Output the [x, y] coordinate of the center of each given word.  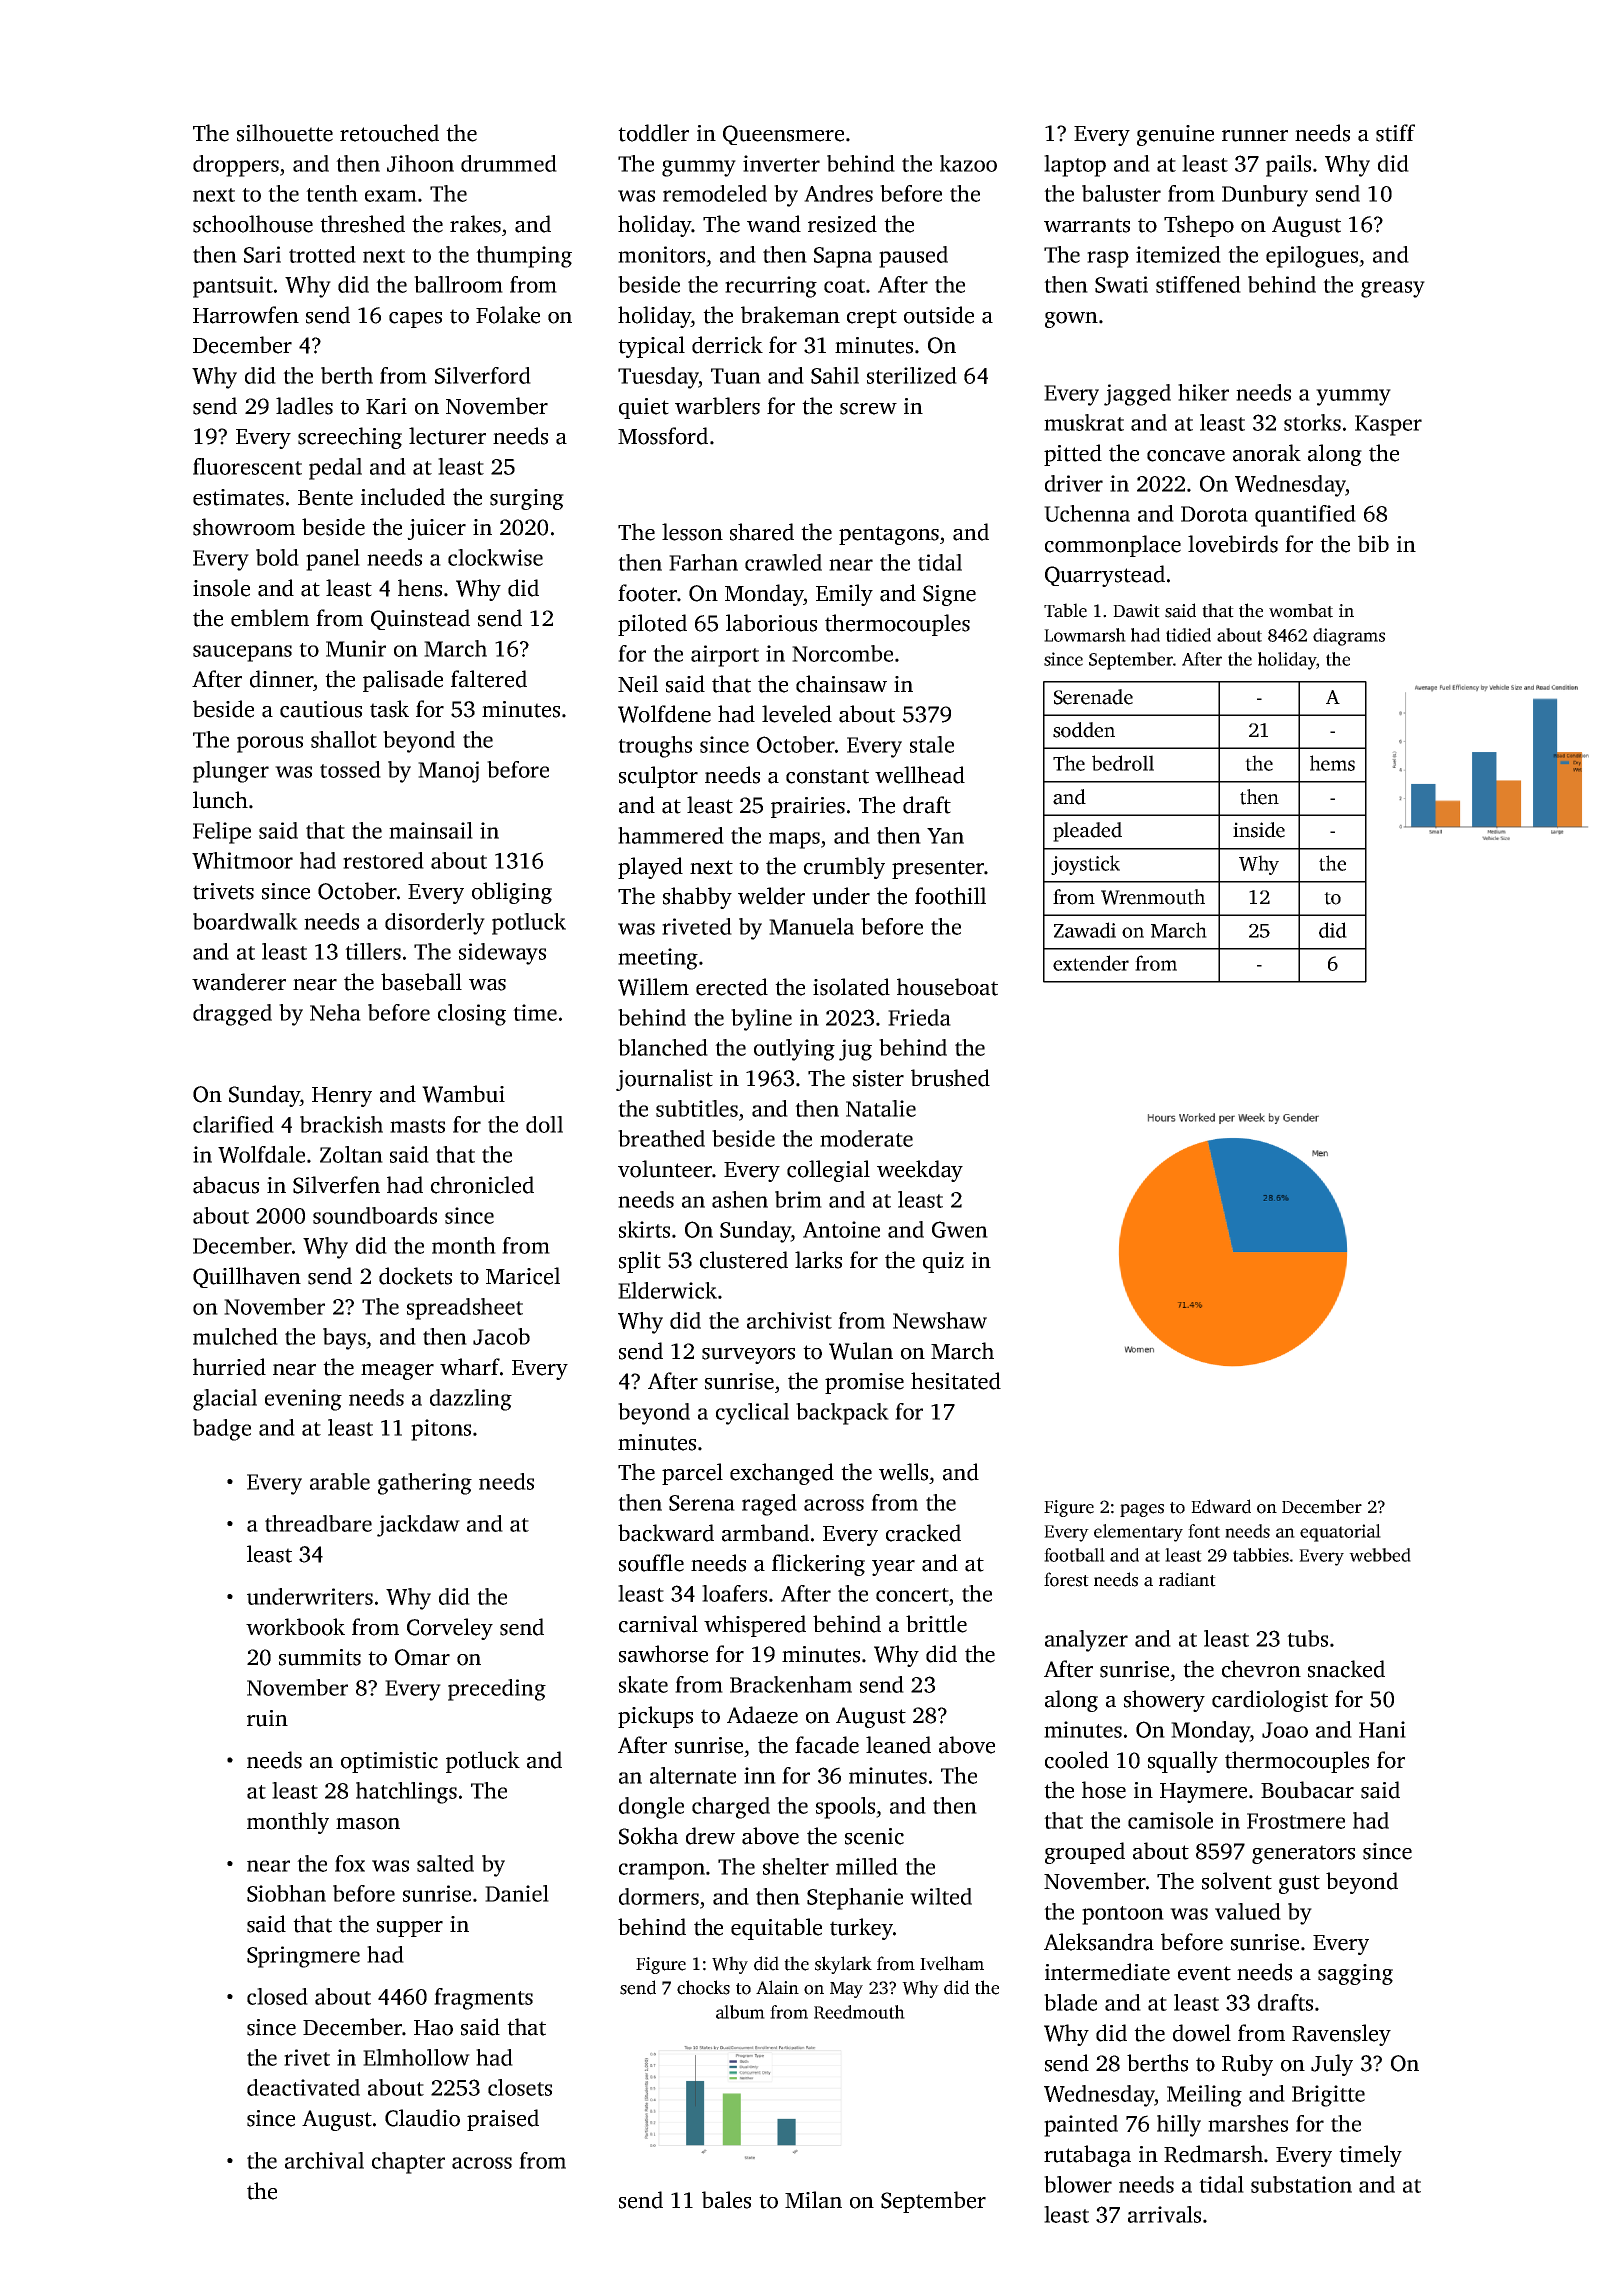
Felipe [222, 833]
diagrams [1349, 637]
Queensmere [783, 135]
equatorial [1340, 1533]
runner [1255, 136]
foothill [950, 896]
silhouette [285, 133]
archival [324, 2160]
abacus [226, 1185]
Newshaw [940, 1320]
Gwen [960, 1229]
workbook [295, 1627]
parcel [692, 1474]
